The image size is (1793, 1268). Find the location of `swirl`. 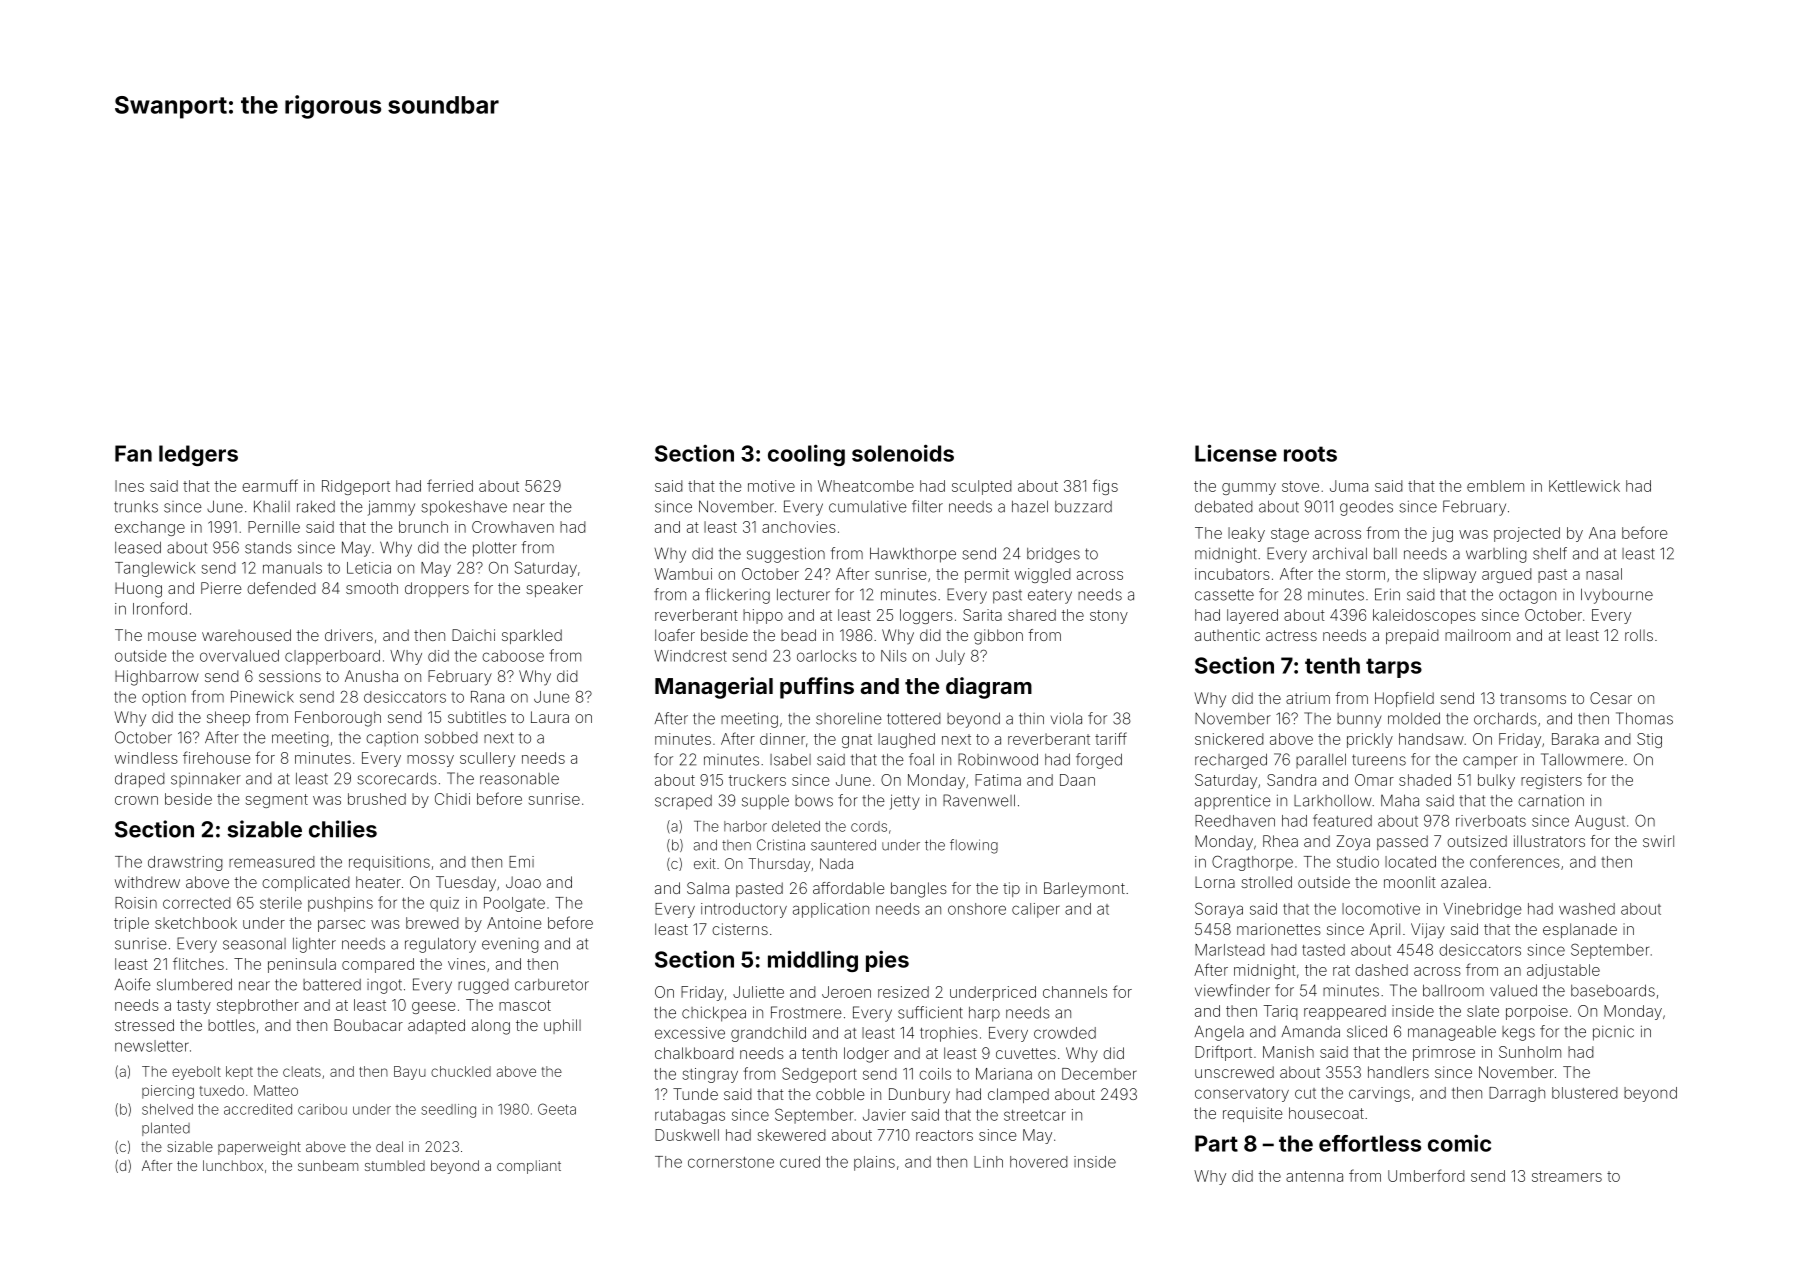

swirl is located at coordinates (1658, 841).
